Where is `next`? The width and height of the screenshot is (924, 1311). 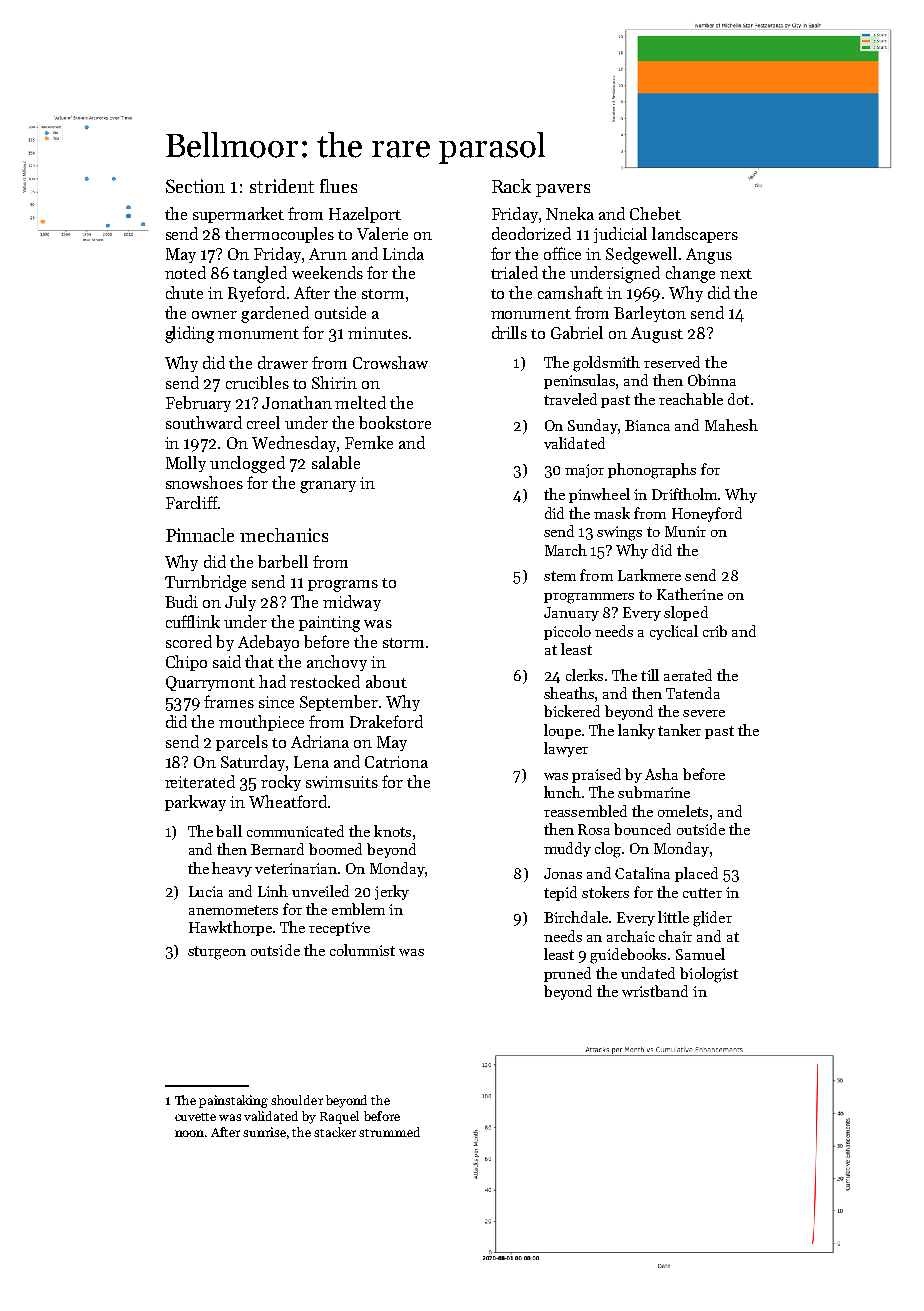 next is located at coordinates (736, 274).
